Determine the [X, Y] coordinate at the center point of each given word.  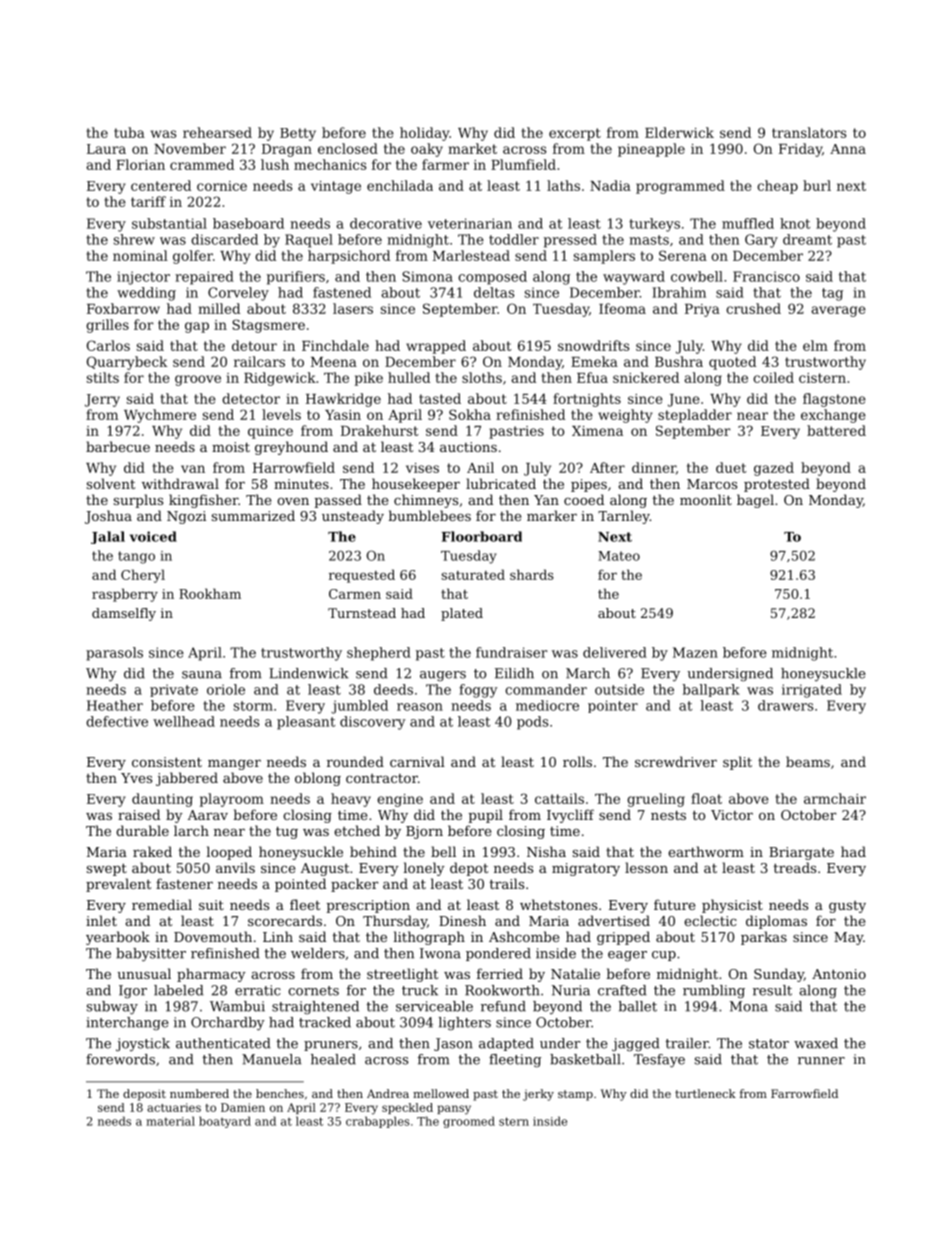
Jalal [108, 537]
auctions [468, 447]
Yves [136, 778]
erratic [258, 990]
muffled [748, 223]
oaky [427, 150]
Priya [702, 310]
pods [532, 723]
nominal [140, 255]
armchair [835, 798]
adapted [506, 1044]
